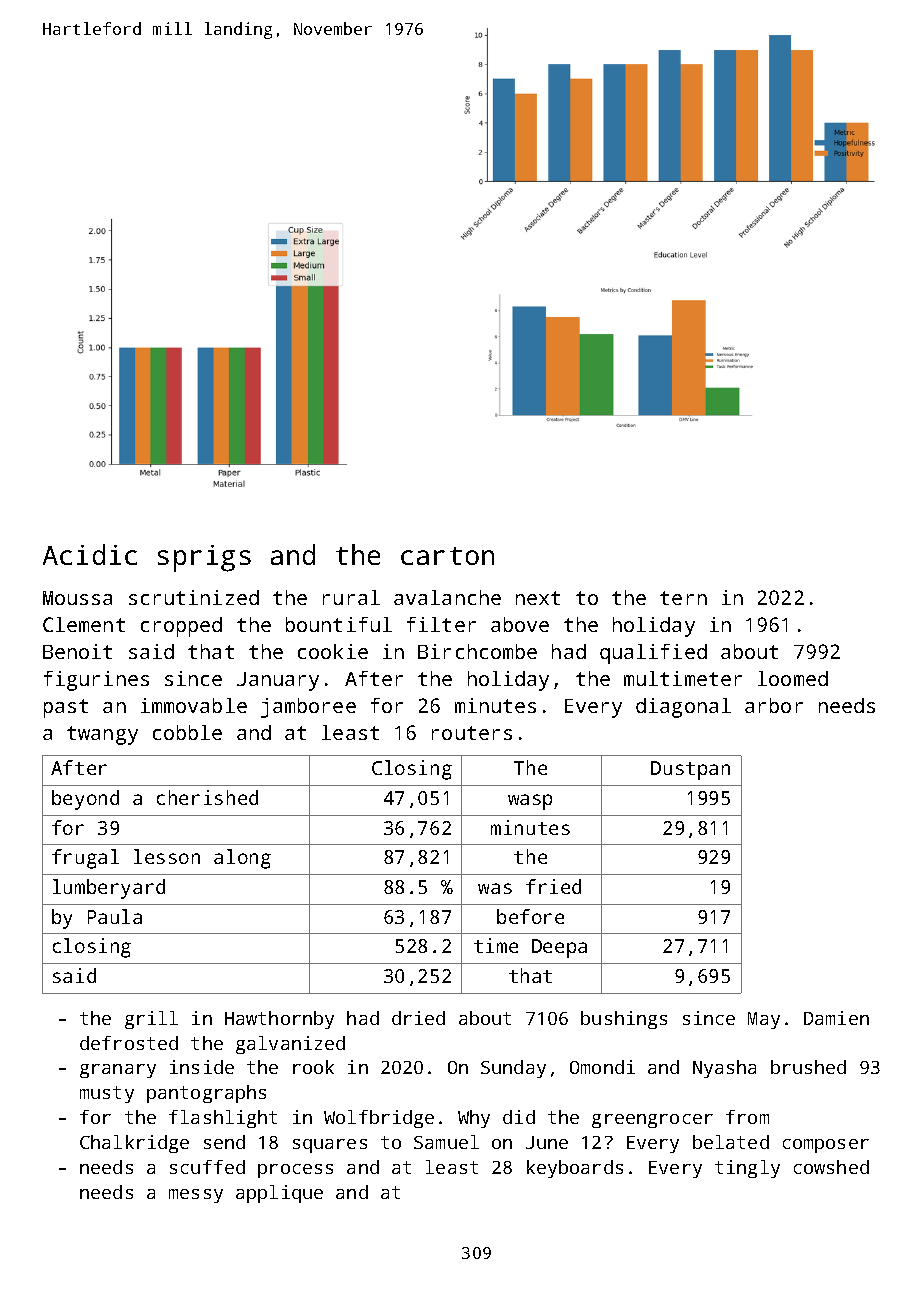 This screenshot has height=1308, width=924. I want to click on cobble, so click(187, 732).
